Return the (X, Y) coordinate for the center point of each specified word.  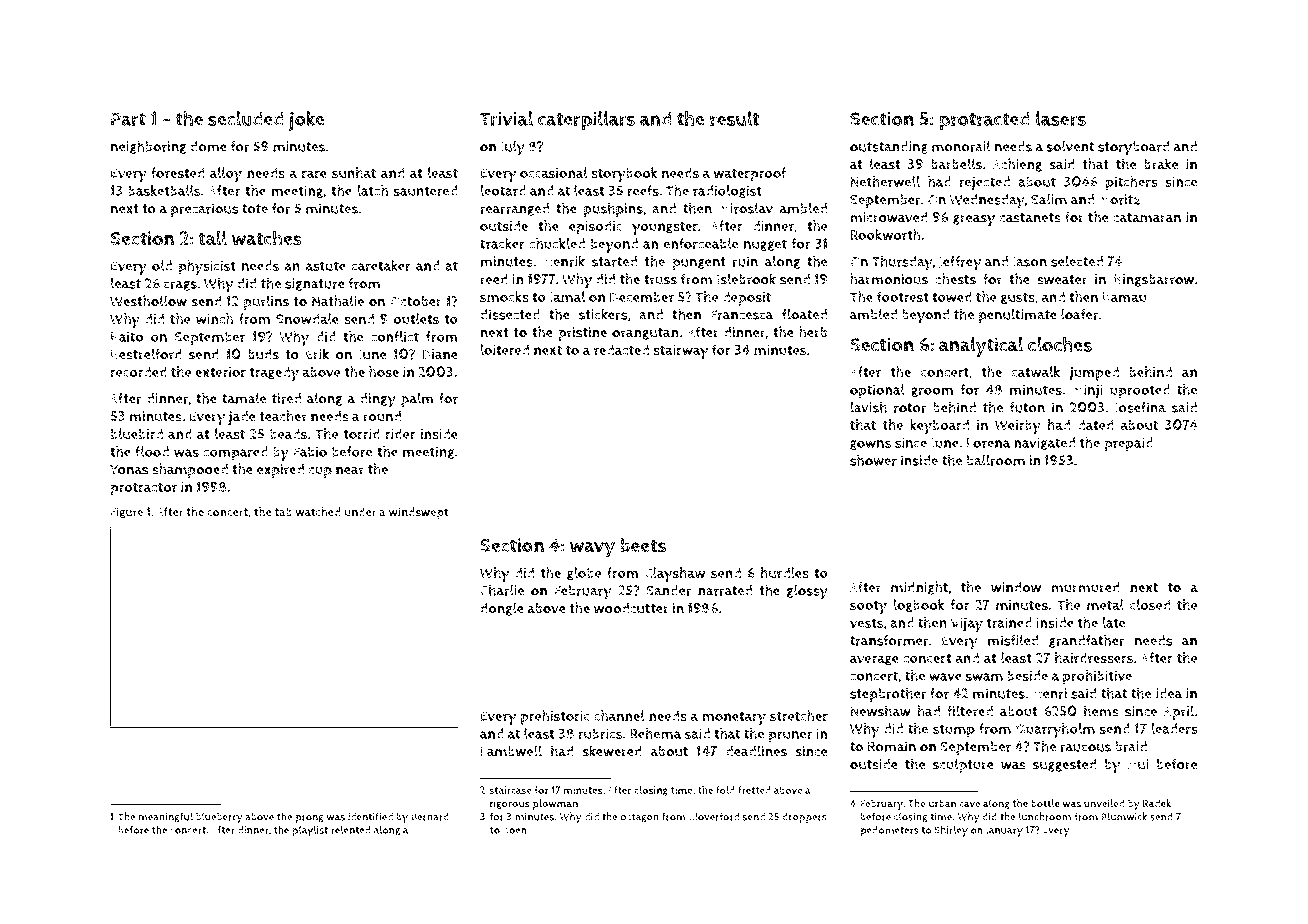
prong (309, 819)
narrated (725, 590)
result (734, 119)
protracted (984, 121)
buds (263, 354)
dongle (502, 609)
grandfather (1087, 641)
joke (306, 121)
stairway (680, 351)
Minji (1087, 391)
